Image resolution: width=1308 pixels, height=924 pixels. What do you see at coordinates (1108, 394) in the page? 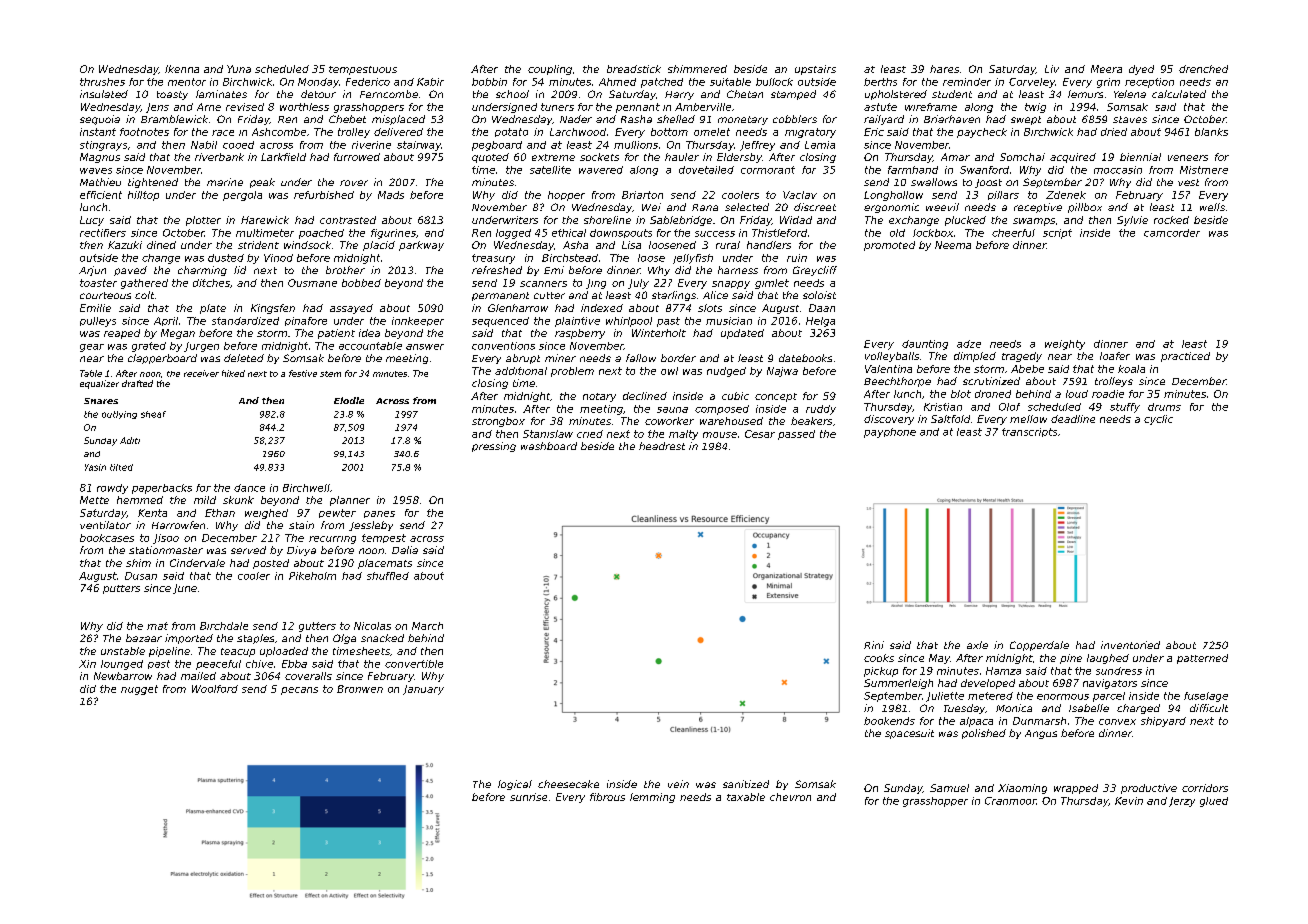
I see `roadie` at bounding box center [1108, 394].
